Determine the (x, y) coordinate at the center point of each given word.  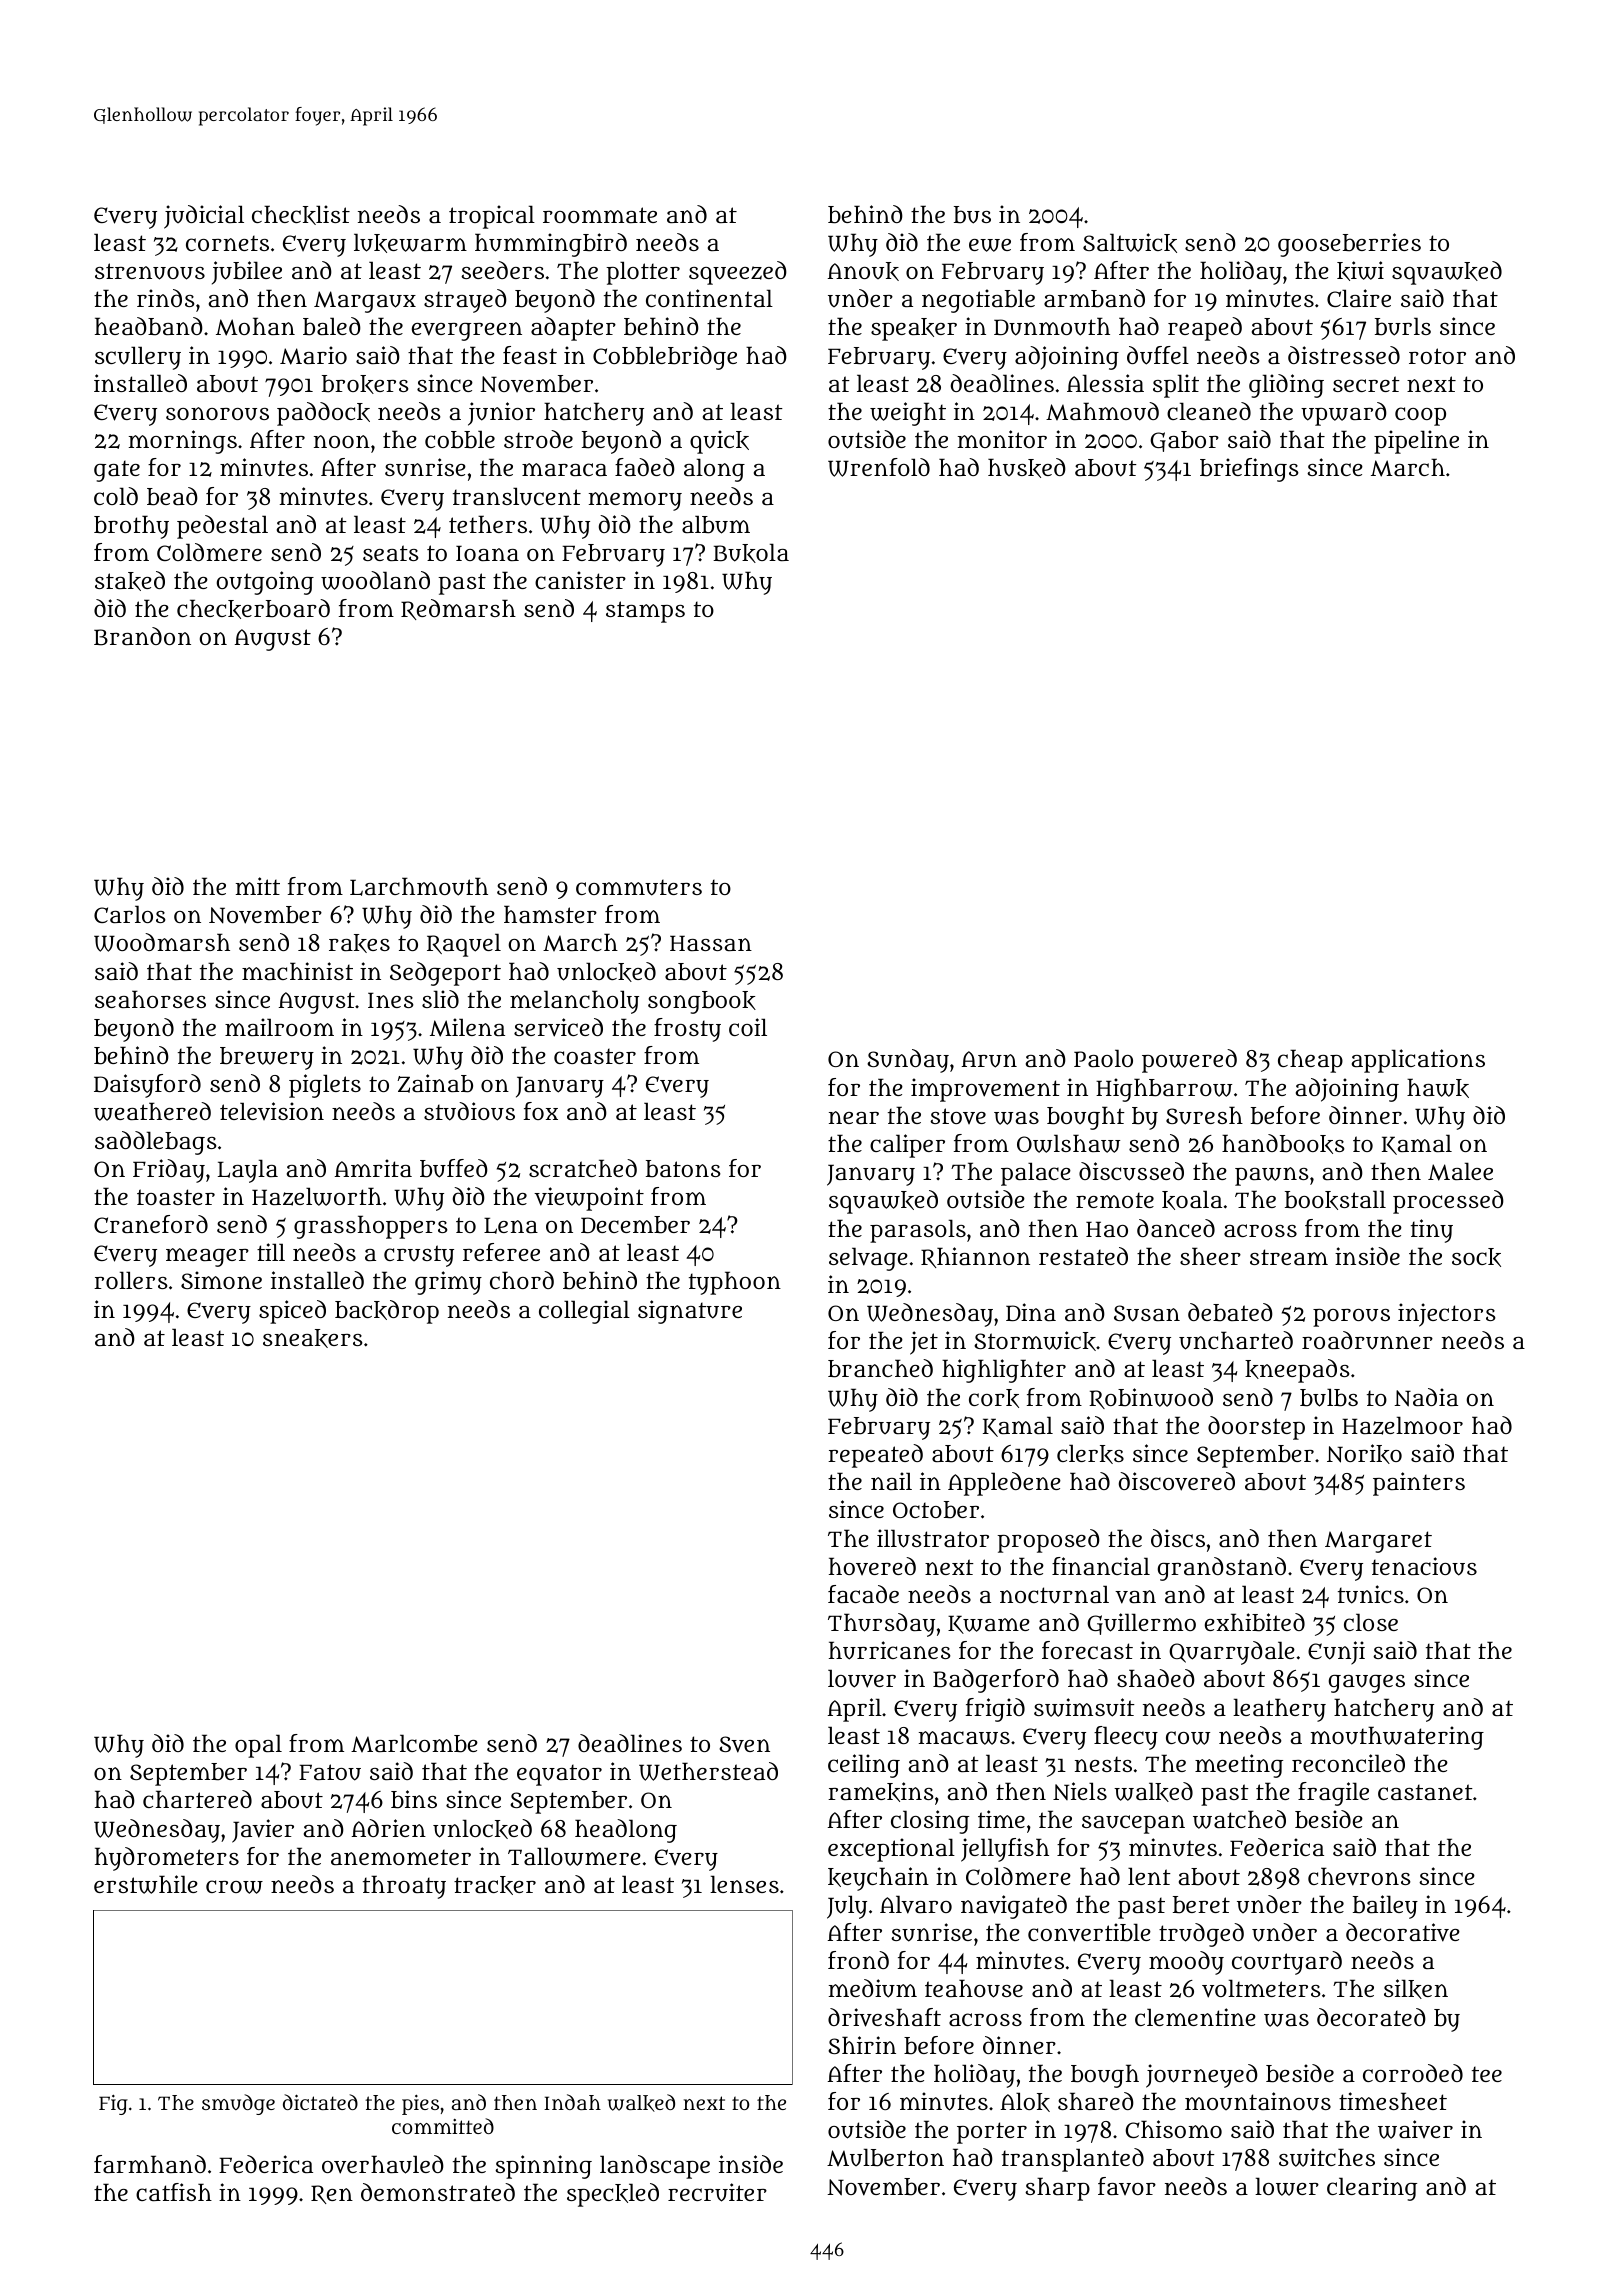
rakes (359, 943)
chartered (197, 1799)
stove (958, 1116)
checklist (301, 215)
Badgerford (996, 1681)
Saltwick (1130, 243)
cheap (1310, 1061)
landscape (655, 2167)
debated (1230, 1312)
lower (1287, 2186)
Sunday (908, 1061)
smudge (238, 2104)
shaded (1156, 1678)
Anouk (863, 271)
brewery (267, 1058)
